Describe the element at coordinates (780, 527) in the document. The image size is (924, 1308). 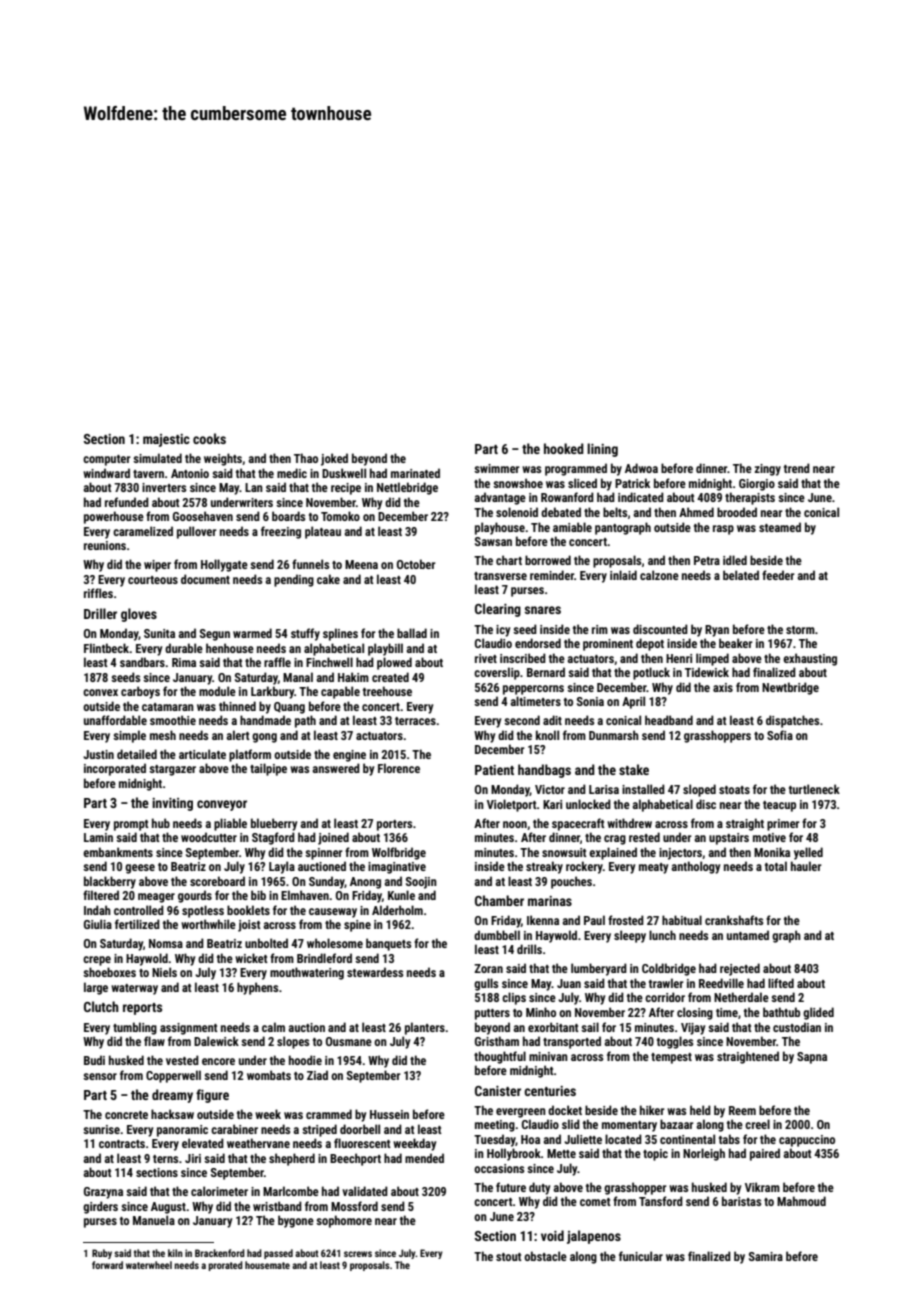
I see `steamed` at that location.
